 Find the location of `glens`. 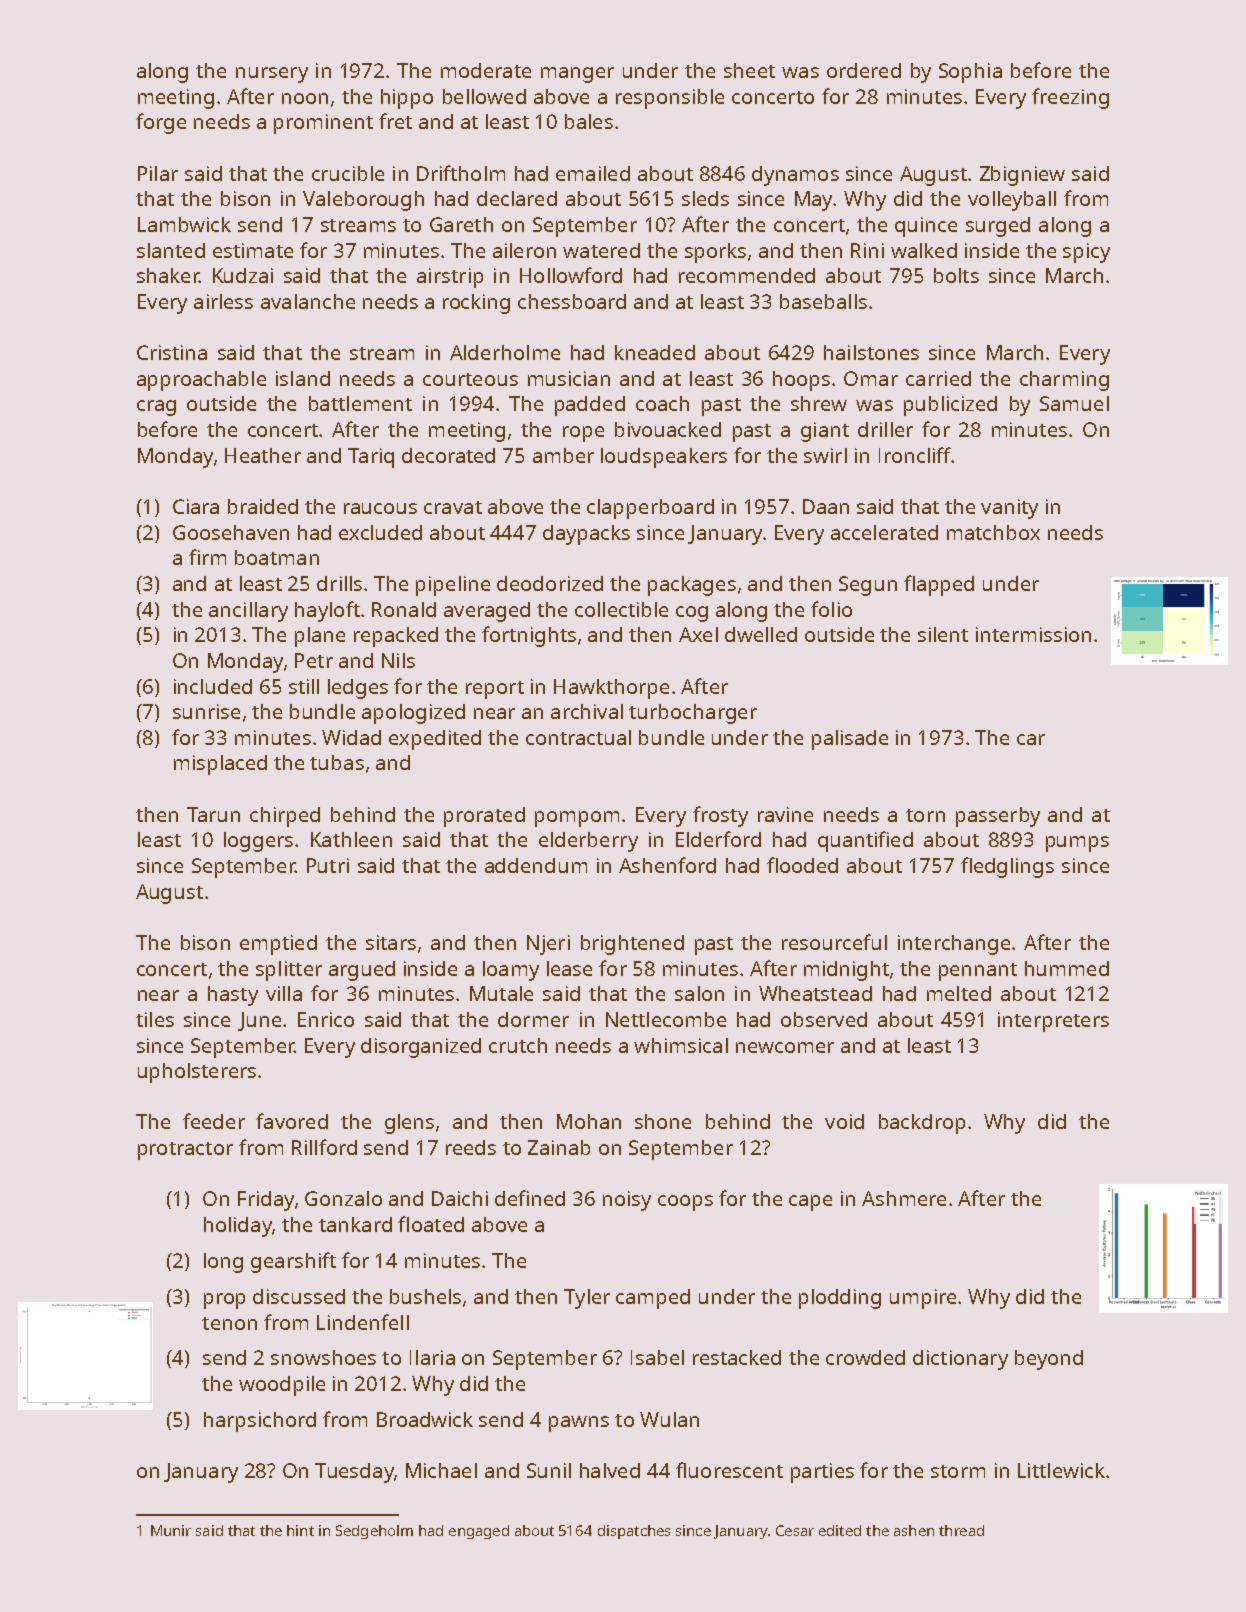

glens is located at coordinates (409, 1124).
